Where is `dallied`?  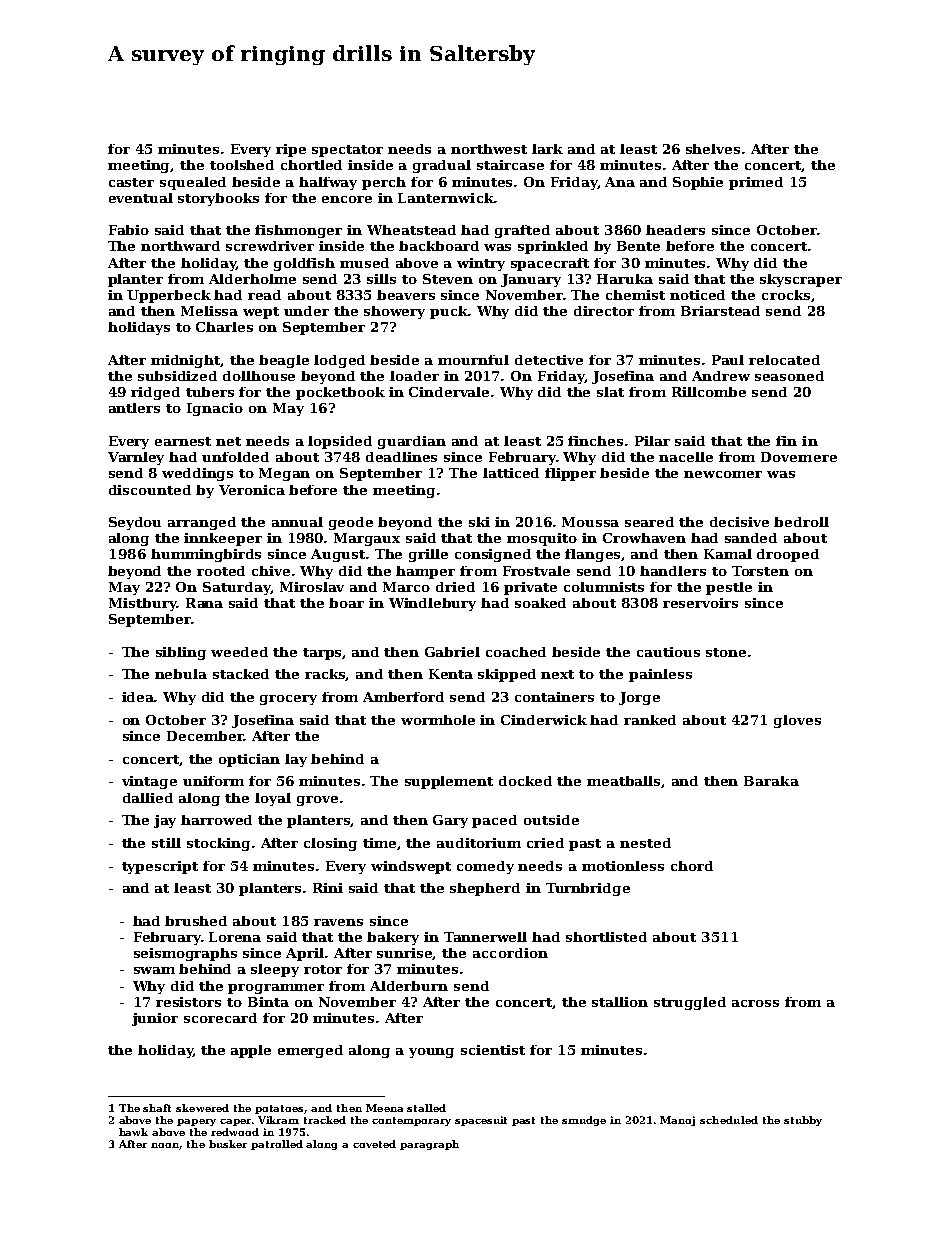 dallied is located at coordinates (148, 798).
